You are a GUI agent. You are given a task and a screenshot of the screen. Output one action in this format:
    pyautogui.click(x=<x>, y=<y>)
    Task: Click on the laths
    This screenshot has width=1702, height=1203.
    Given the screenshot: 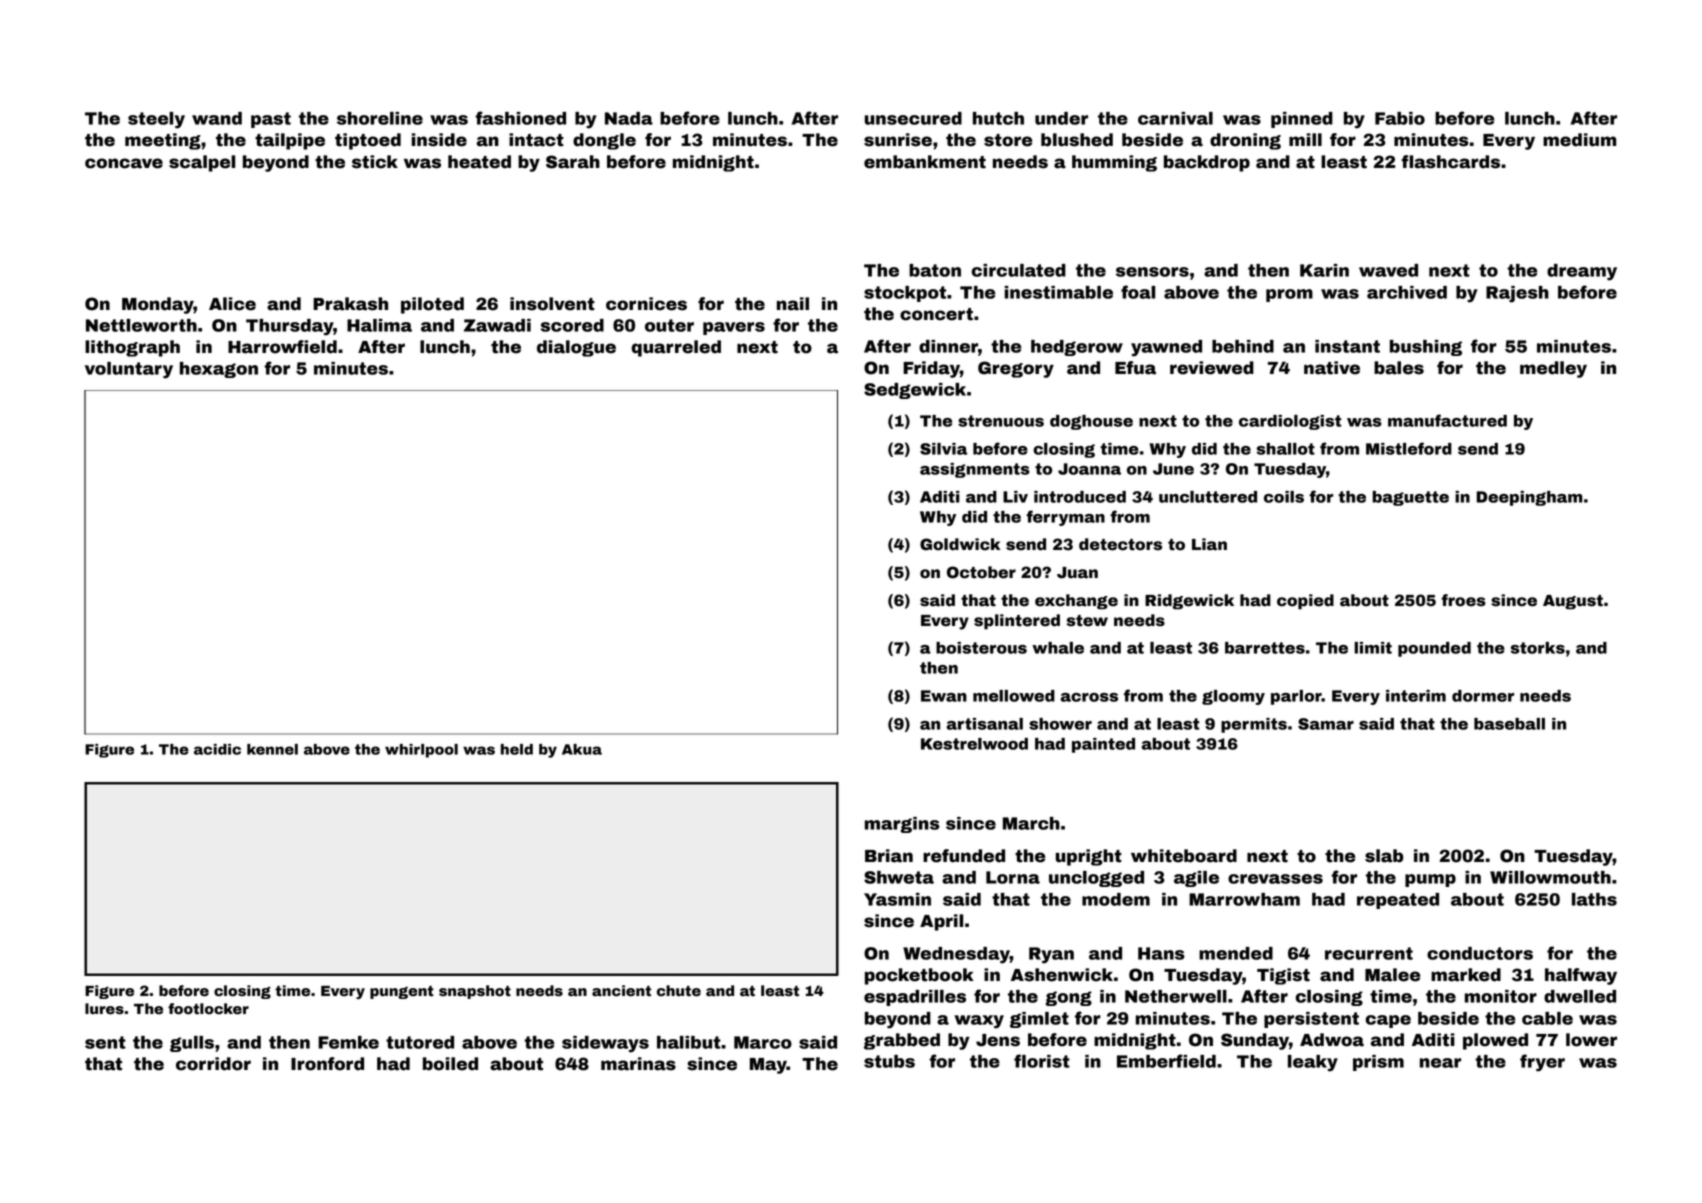 What is the action you would take?
    pyautogui.click(x=1594, y=899)
